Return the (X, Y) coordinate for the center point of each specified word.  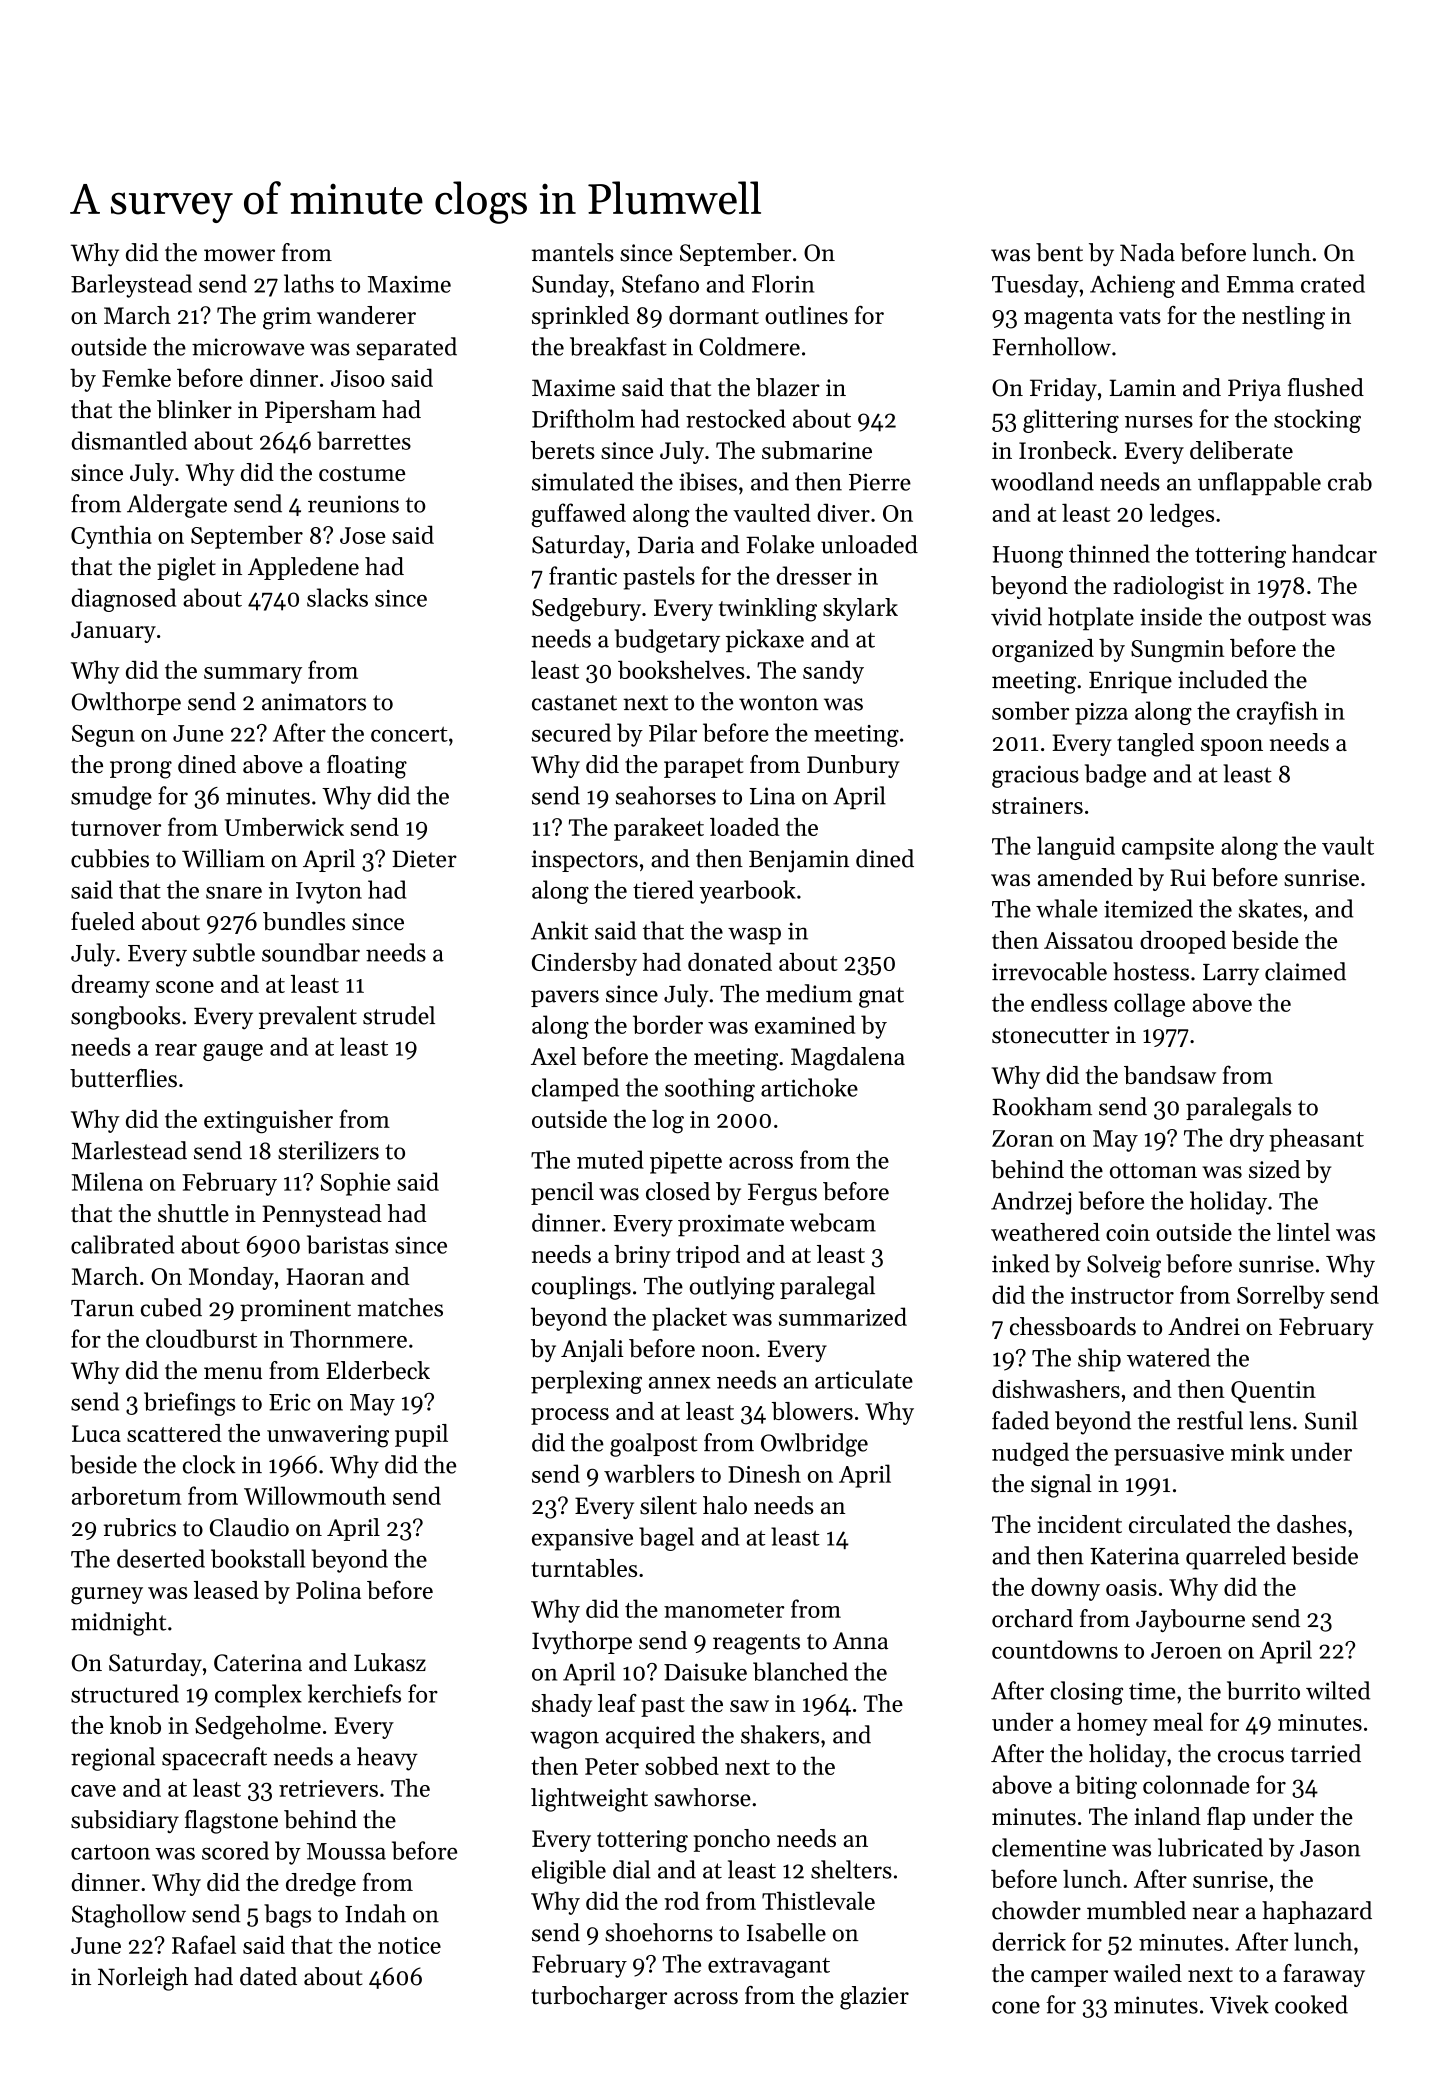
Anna (860, 1641)
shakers (780, 1734)
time (1152, 1691)
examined (805, 1024)
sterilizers (328, 1150)
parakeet (659, 829)
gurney (107, 1596)
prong (141, 770)
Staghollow (129, 1916)
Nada (1147, 252)
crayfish (1277, 713)
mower (239, 255)
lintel (1303, 1232)
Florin (783, 283)
